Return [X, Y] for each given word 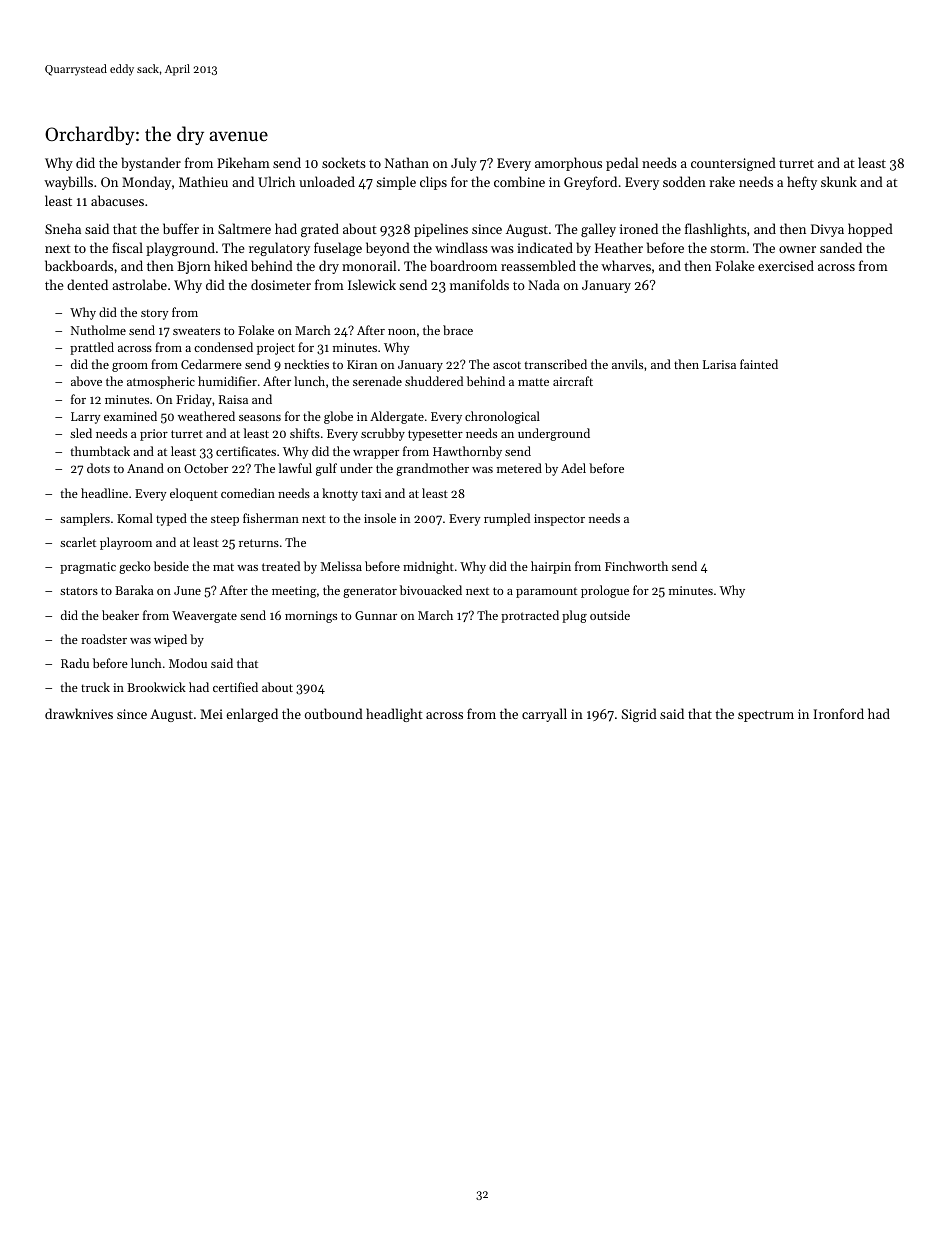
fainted [759, 364]
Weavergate [204, 617]
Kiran [362, 364]
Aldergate [397, 417]
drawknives [79, 713]
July [464, 164]
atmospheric [161, 382]
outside [610, 615]
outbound [334, 713]
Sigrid [639, 715]
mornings [311, 617]
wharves [626, 265]
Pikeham [243, 162]
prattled [92, 348]
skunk [839, 181]
